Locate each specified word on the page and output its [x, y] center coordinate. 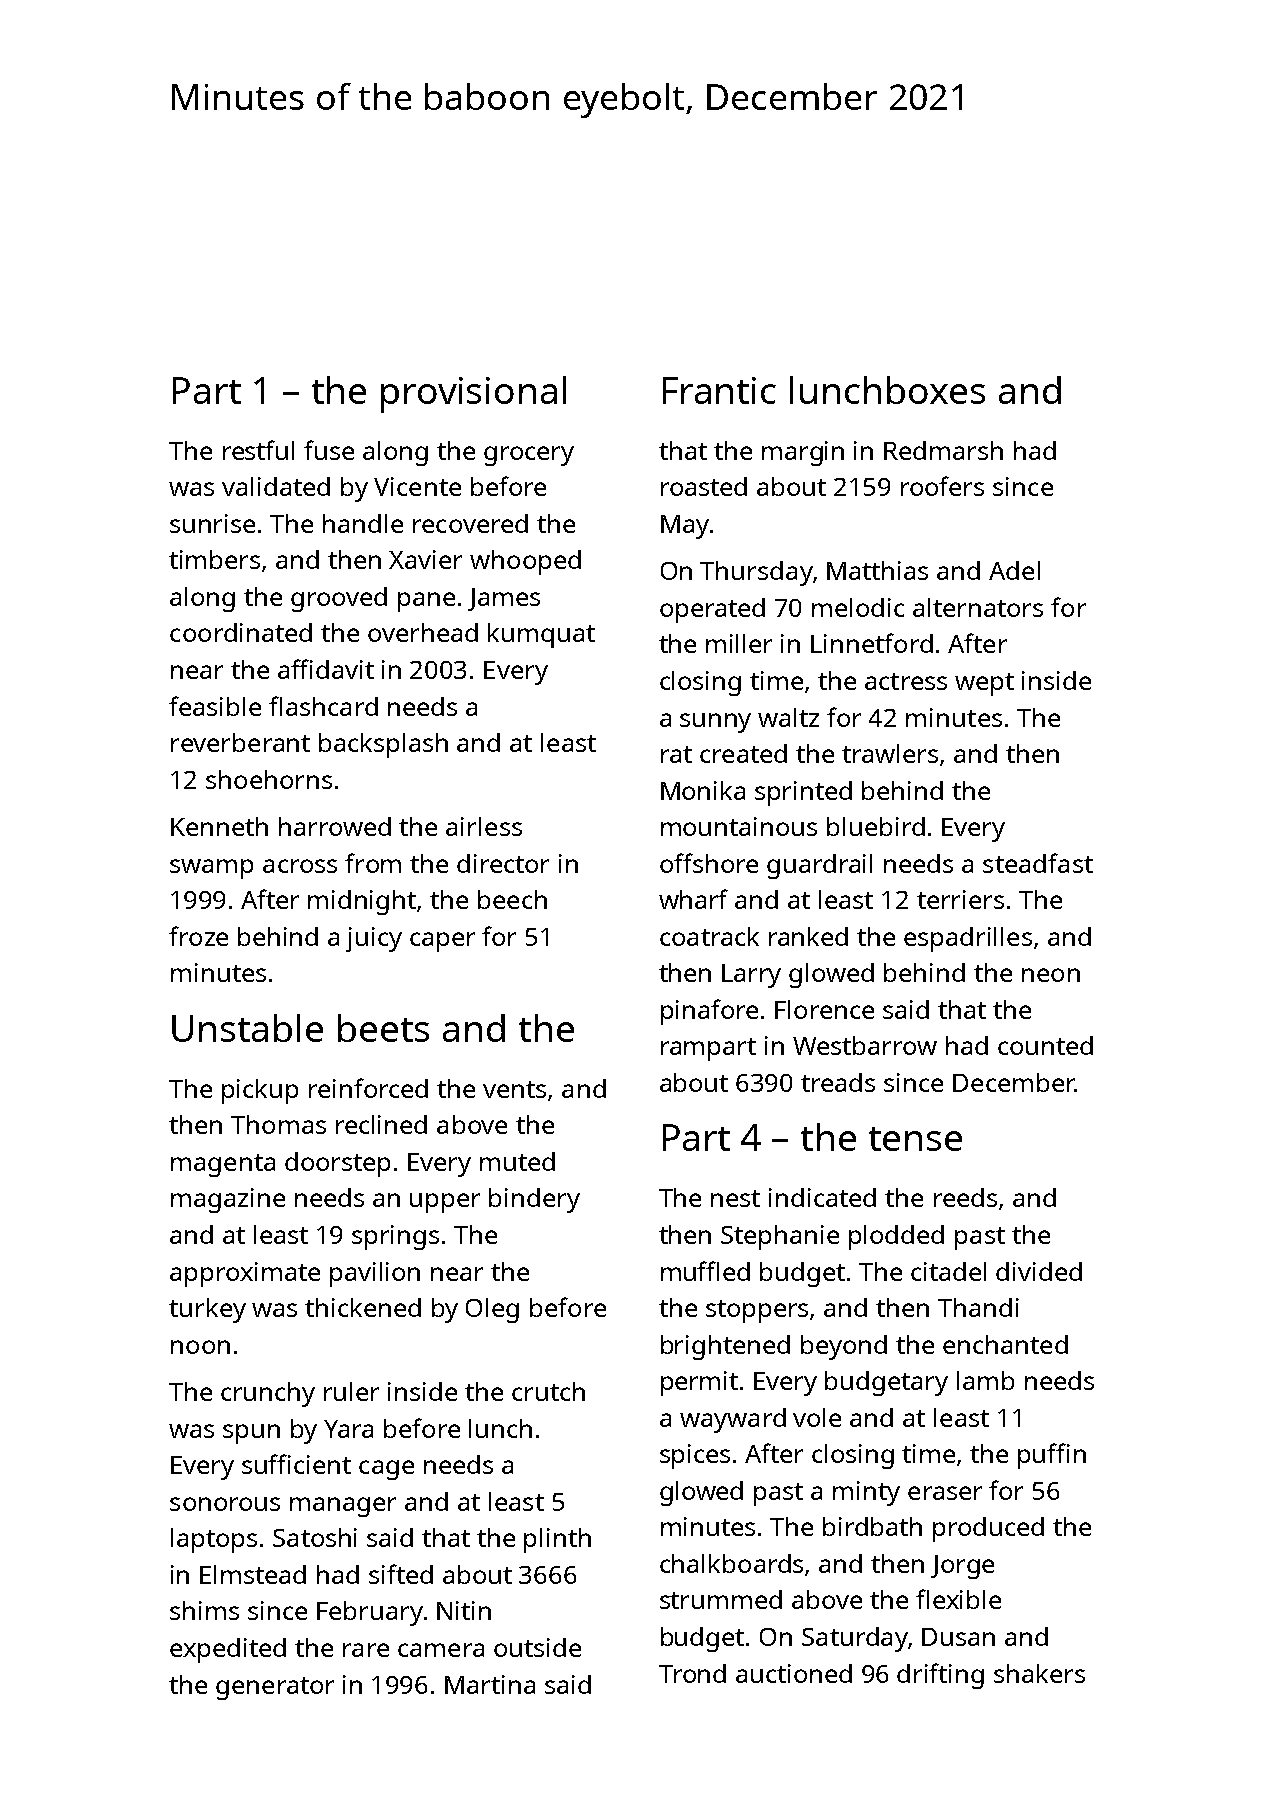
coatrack [709, 936]
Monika [703, 790]
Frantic [719, 390]
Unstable [247, 1028]
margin [803, 453]
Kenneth [219, 826]
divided [1039, 1271]
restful [258, 450]
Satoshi [315, 1537]
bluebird [876, 826]
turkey [207, 1310]
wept [984, 684]
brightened [725, 1347]
